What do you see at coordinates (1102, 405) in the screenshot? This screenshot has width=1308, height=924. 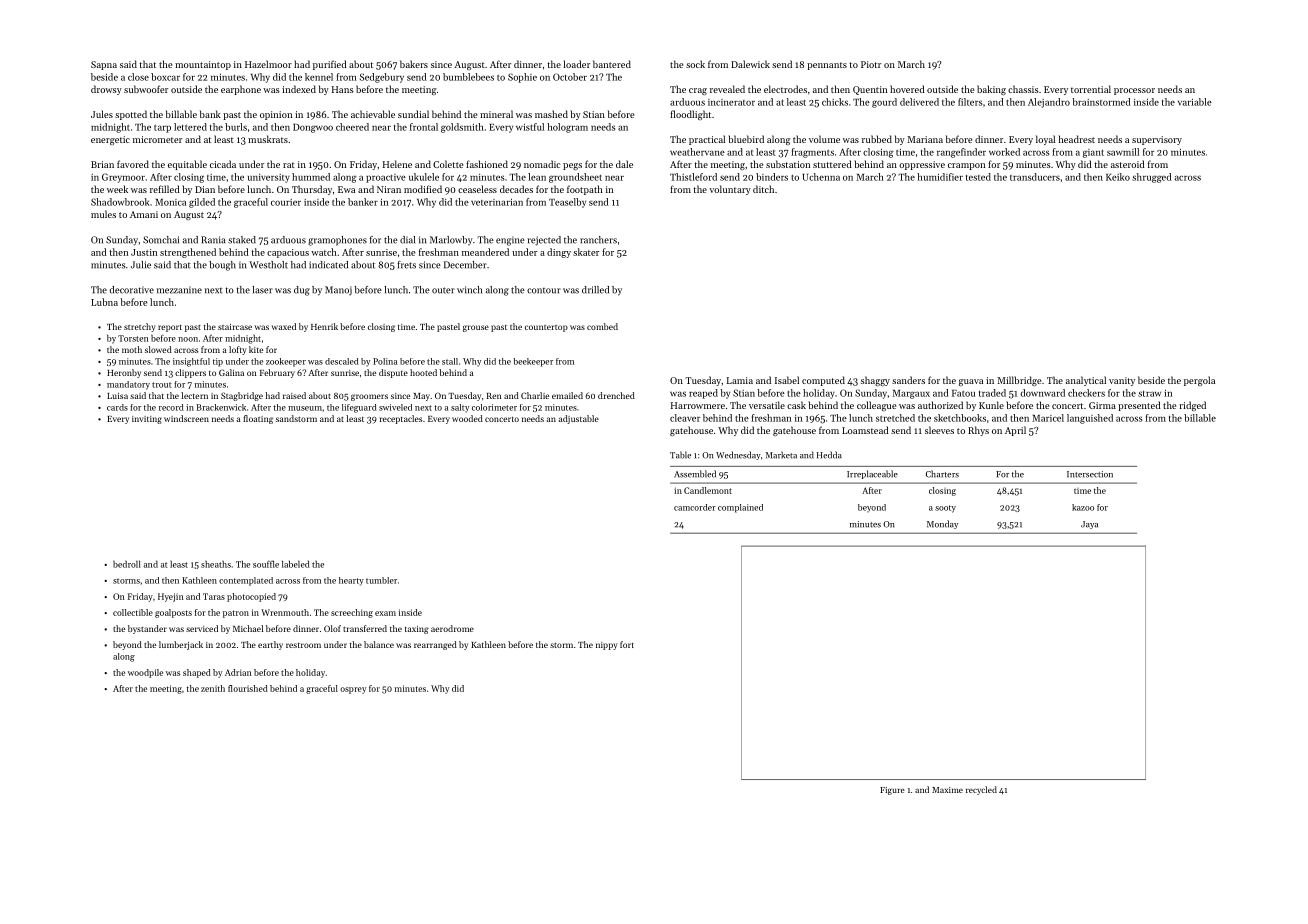 I see `Girma` at bounding box center [1102, 405].
